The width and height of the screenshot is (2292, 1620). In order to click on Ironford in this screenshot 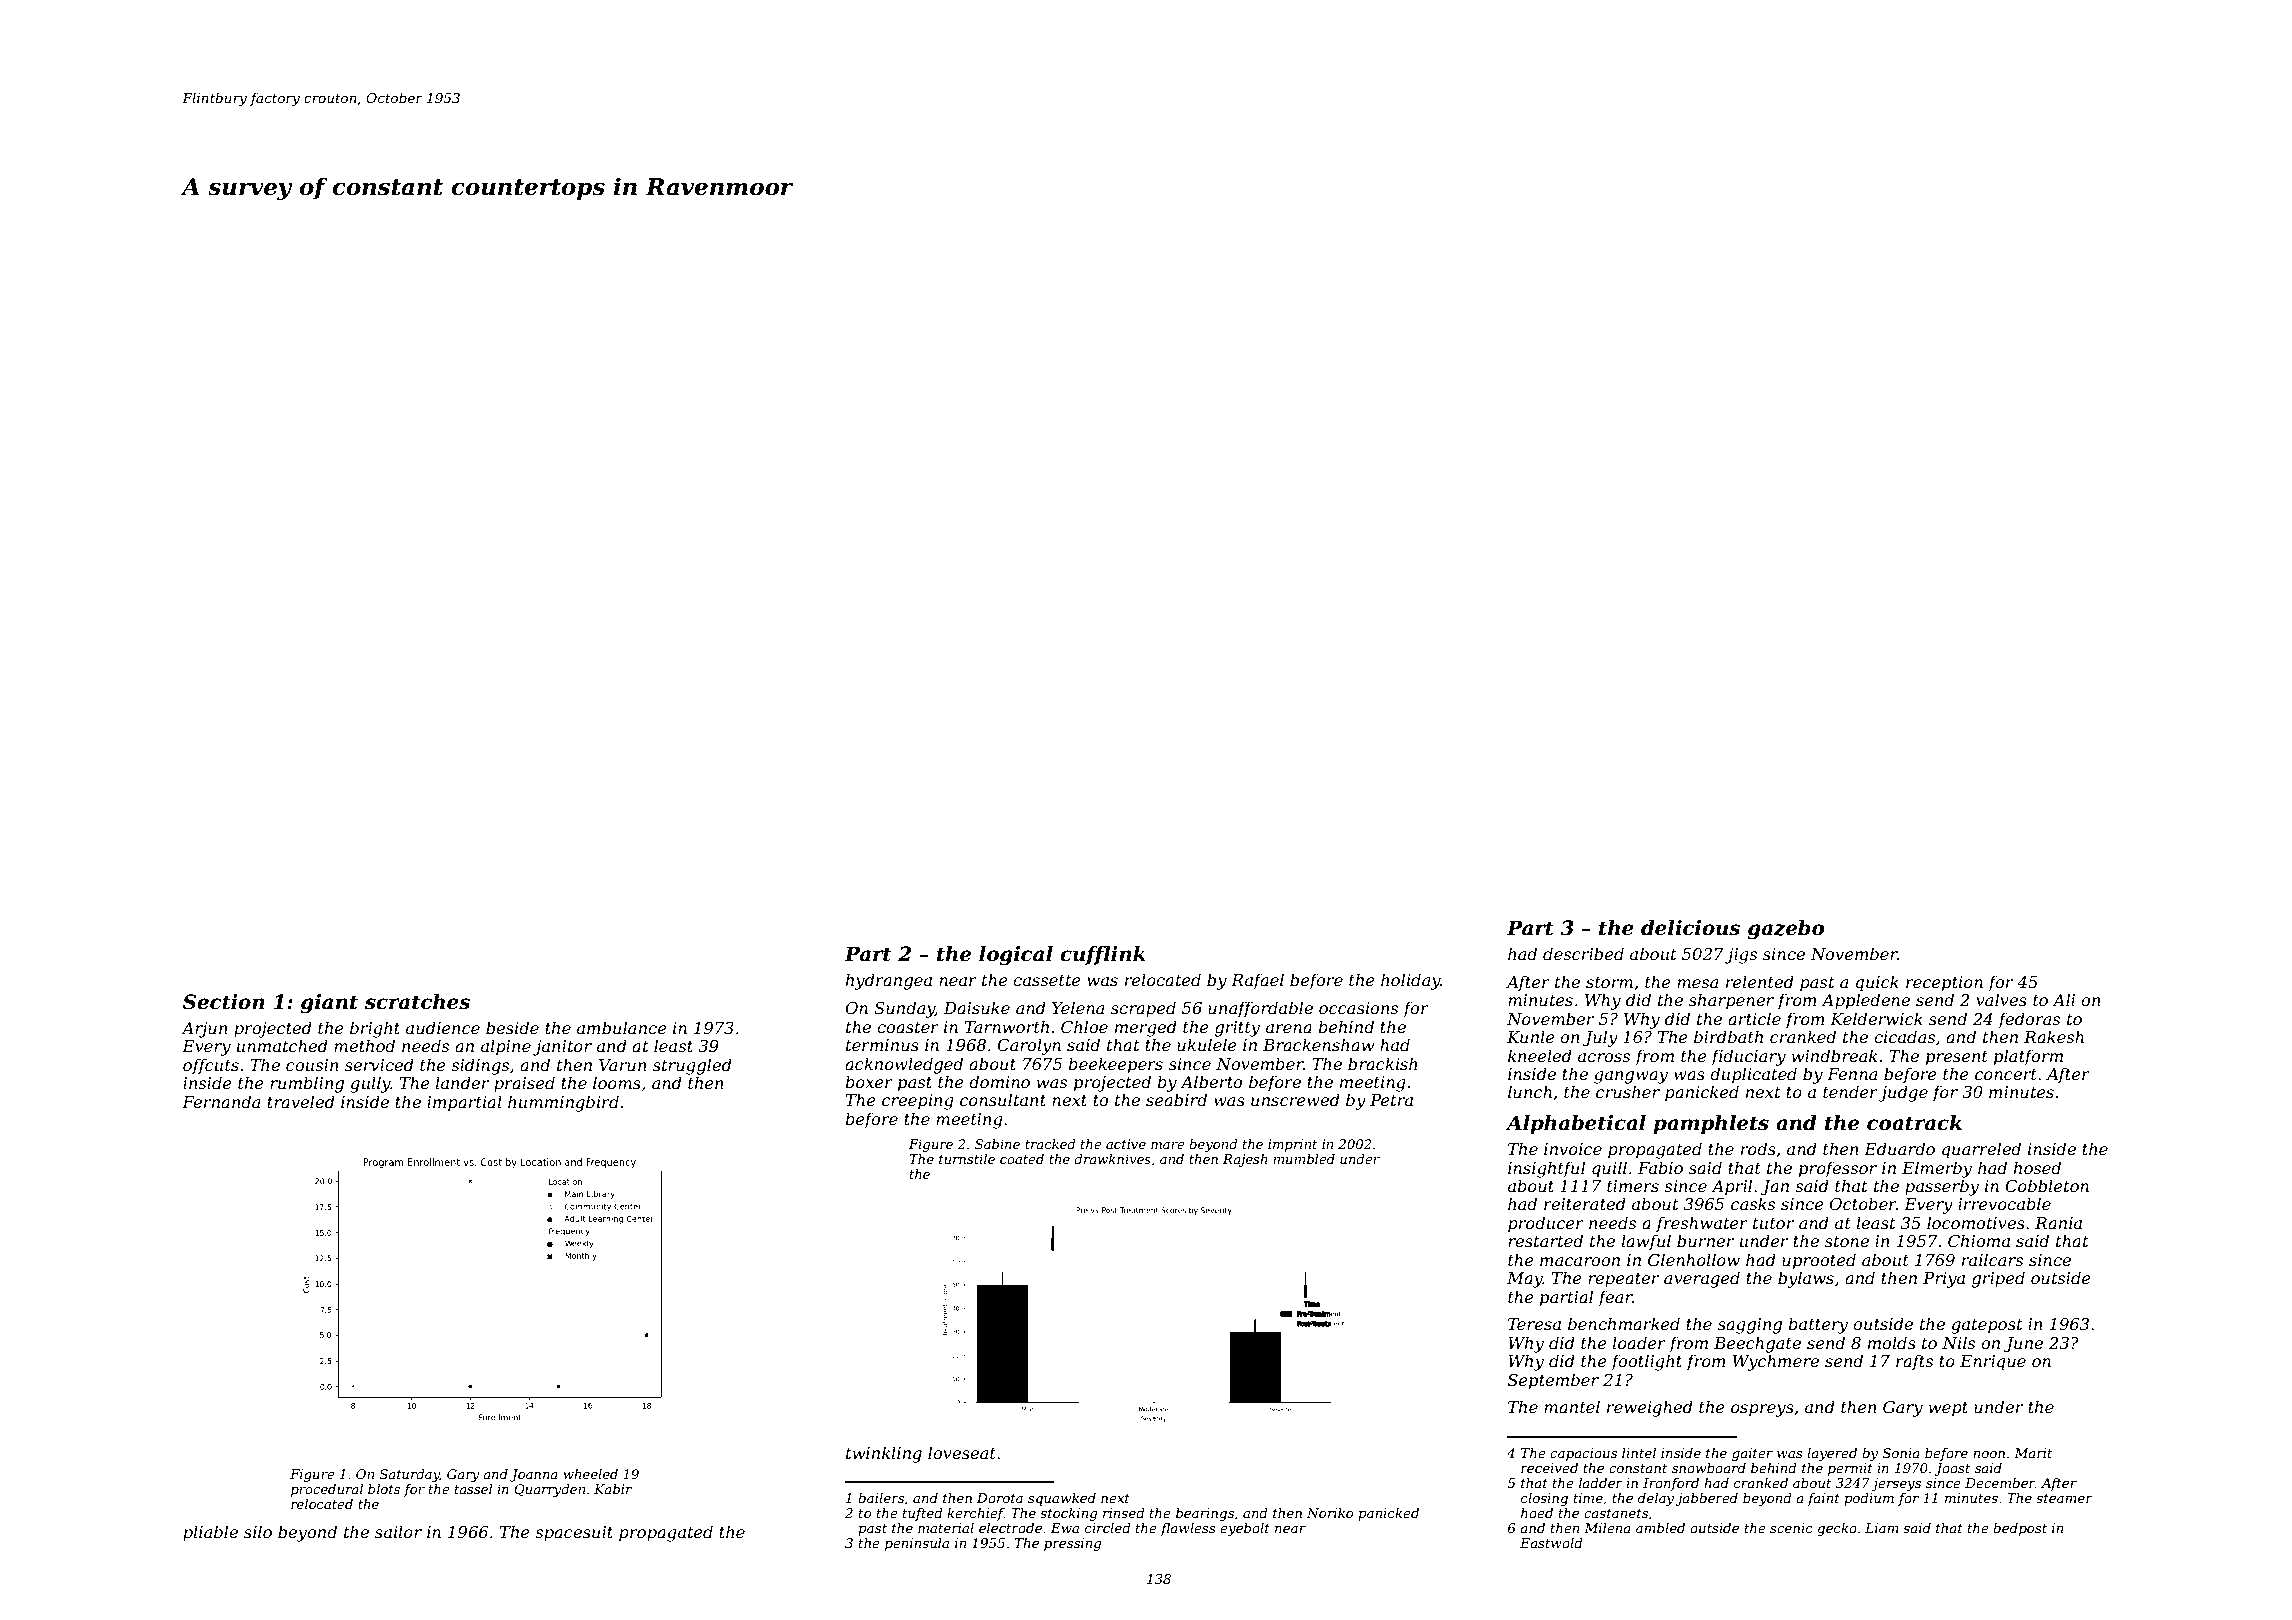, I will do `click(1671, 1484)`.
